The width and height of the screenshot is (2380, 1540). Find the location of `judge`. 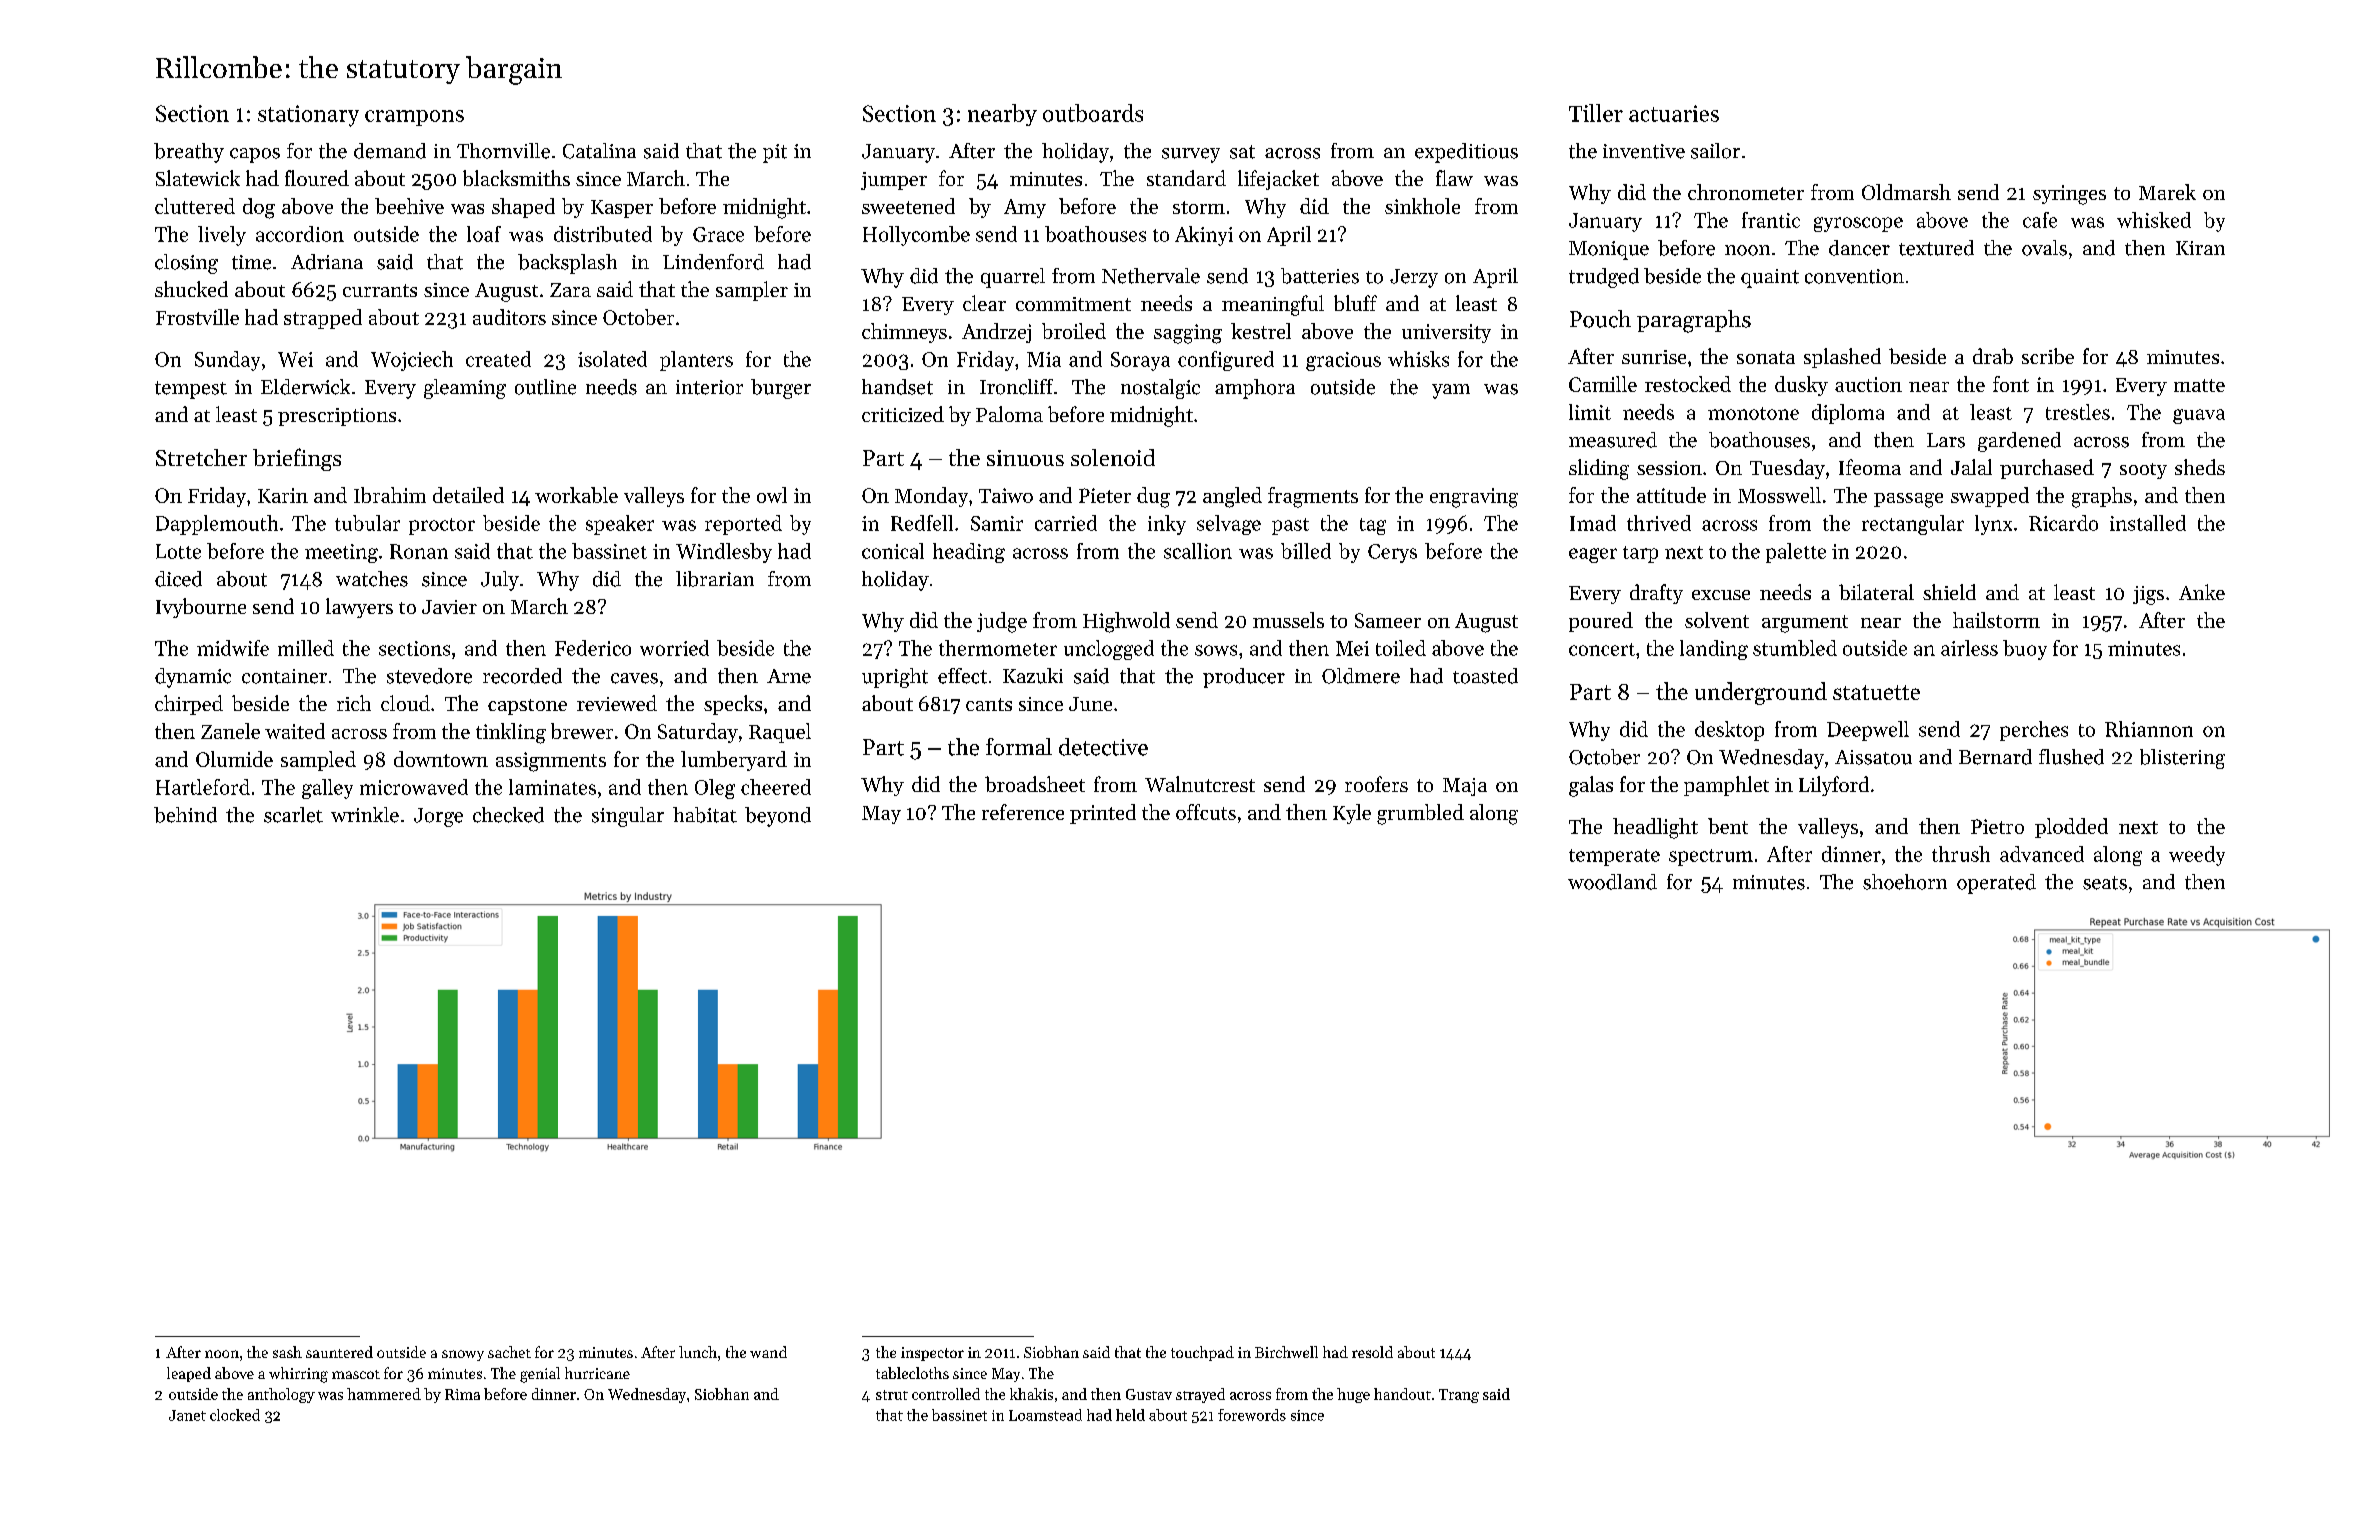

judge is located at coordinates (1002, 622).
